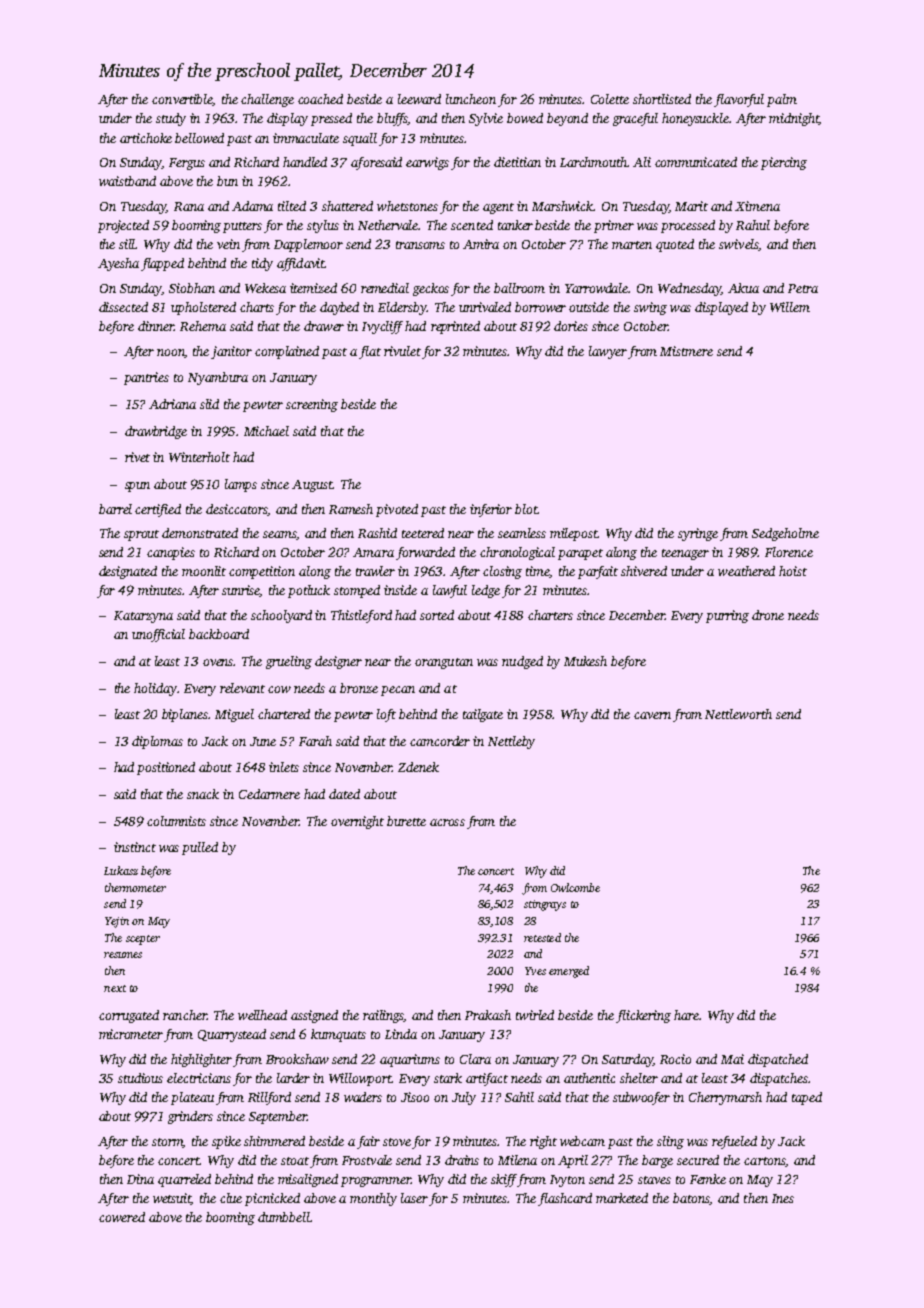 Image resolution: width=924 pixels, height=1308 pixels. What do you see at coordinates (698, 534) in the page?
I see `syringe` at bounding box center [698, 534].
